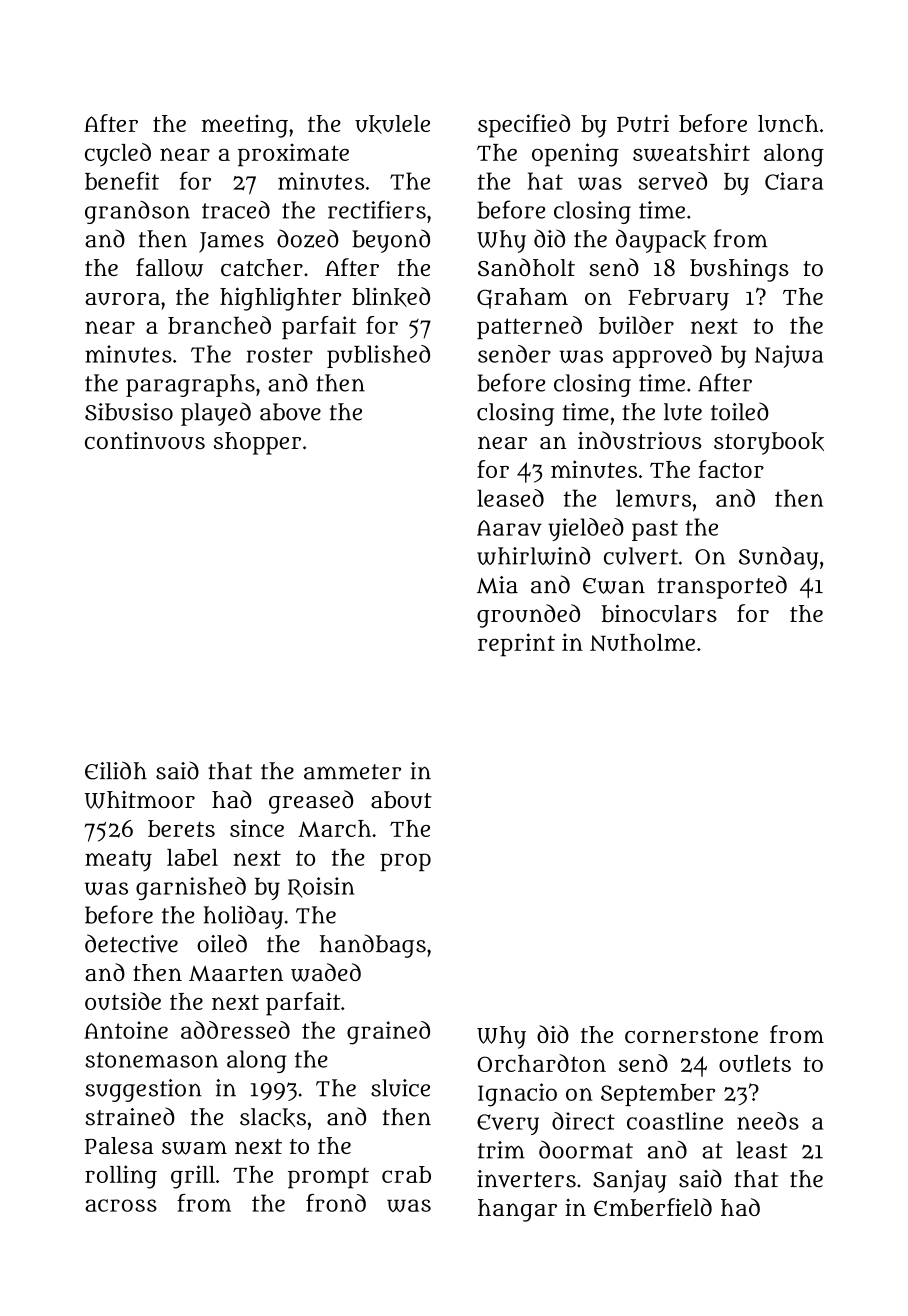  What do you see at coordinates (245, 126) in the screenshot?
I see `meeting` at bounding box center [245, 126].
